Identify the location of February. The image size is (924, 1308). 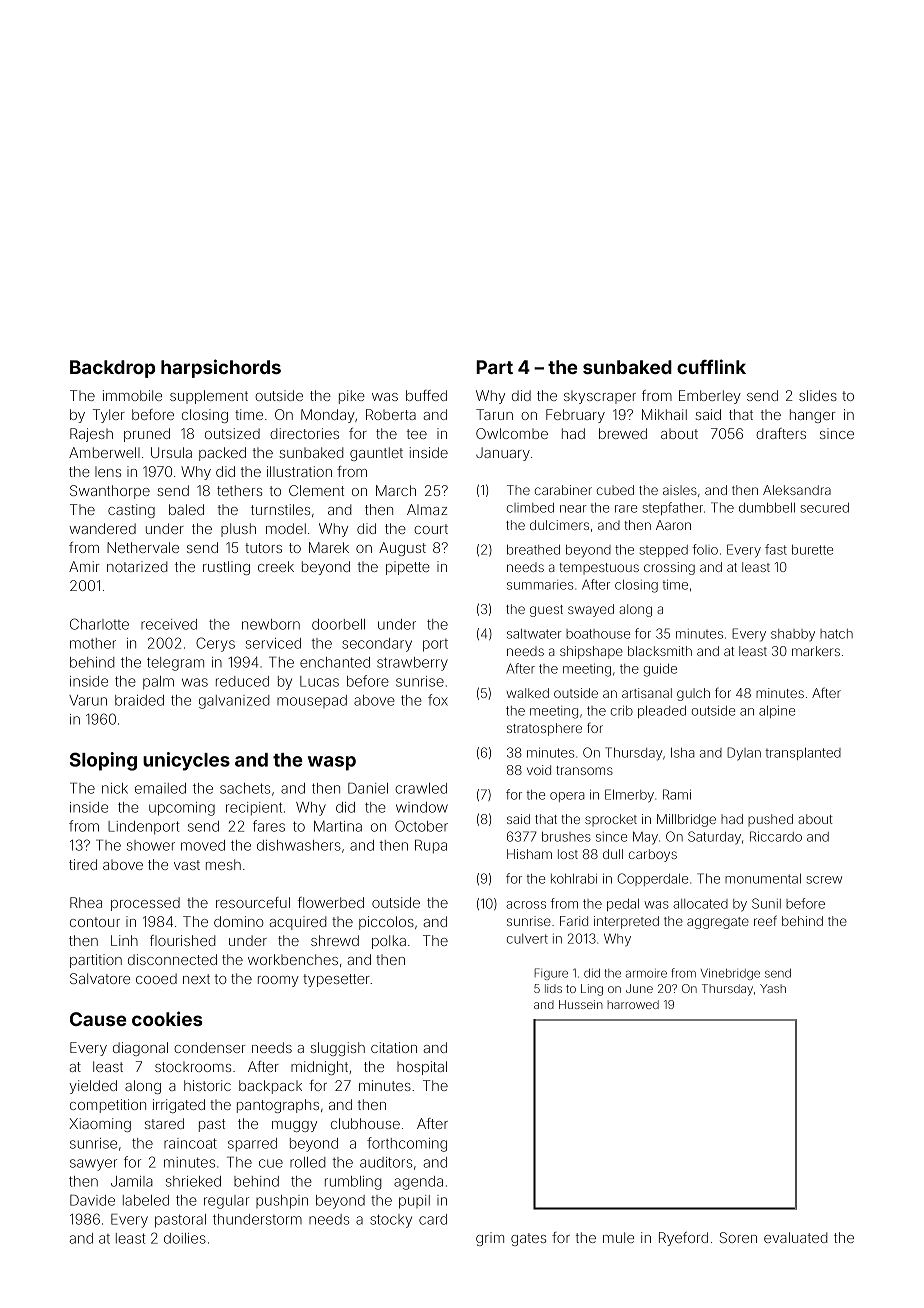
(575, 416).
